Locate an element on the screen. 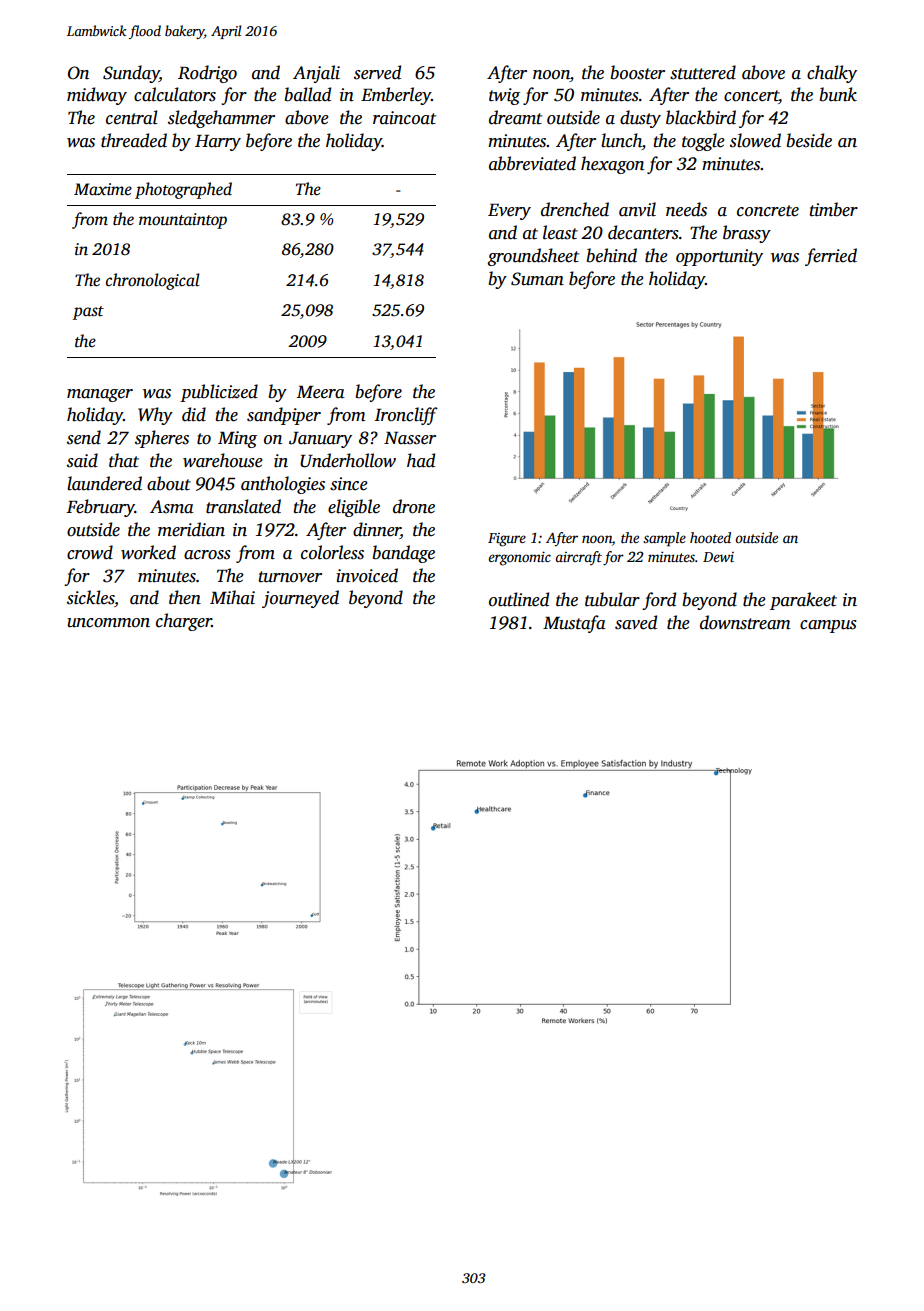 The height and width of the screenshot is (1311, 924). hexagon is located at coordinates (612, 165).
